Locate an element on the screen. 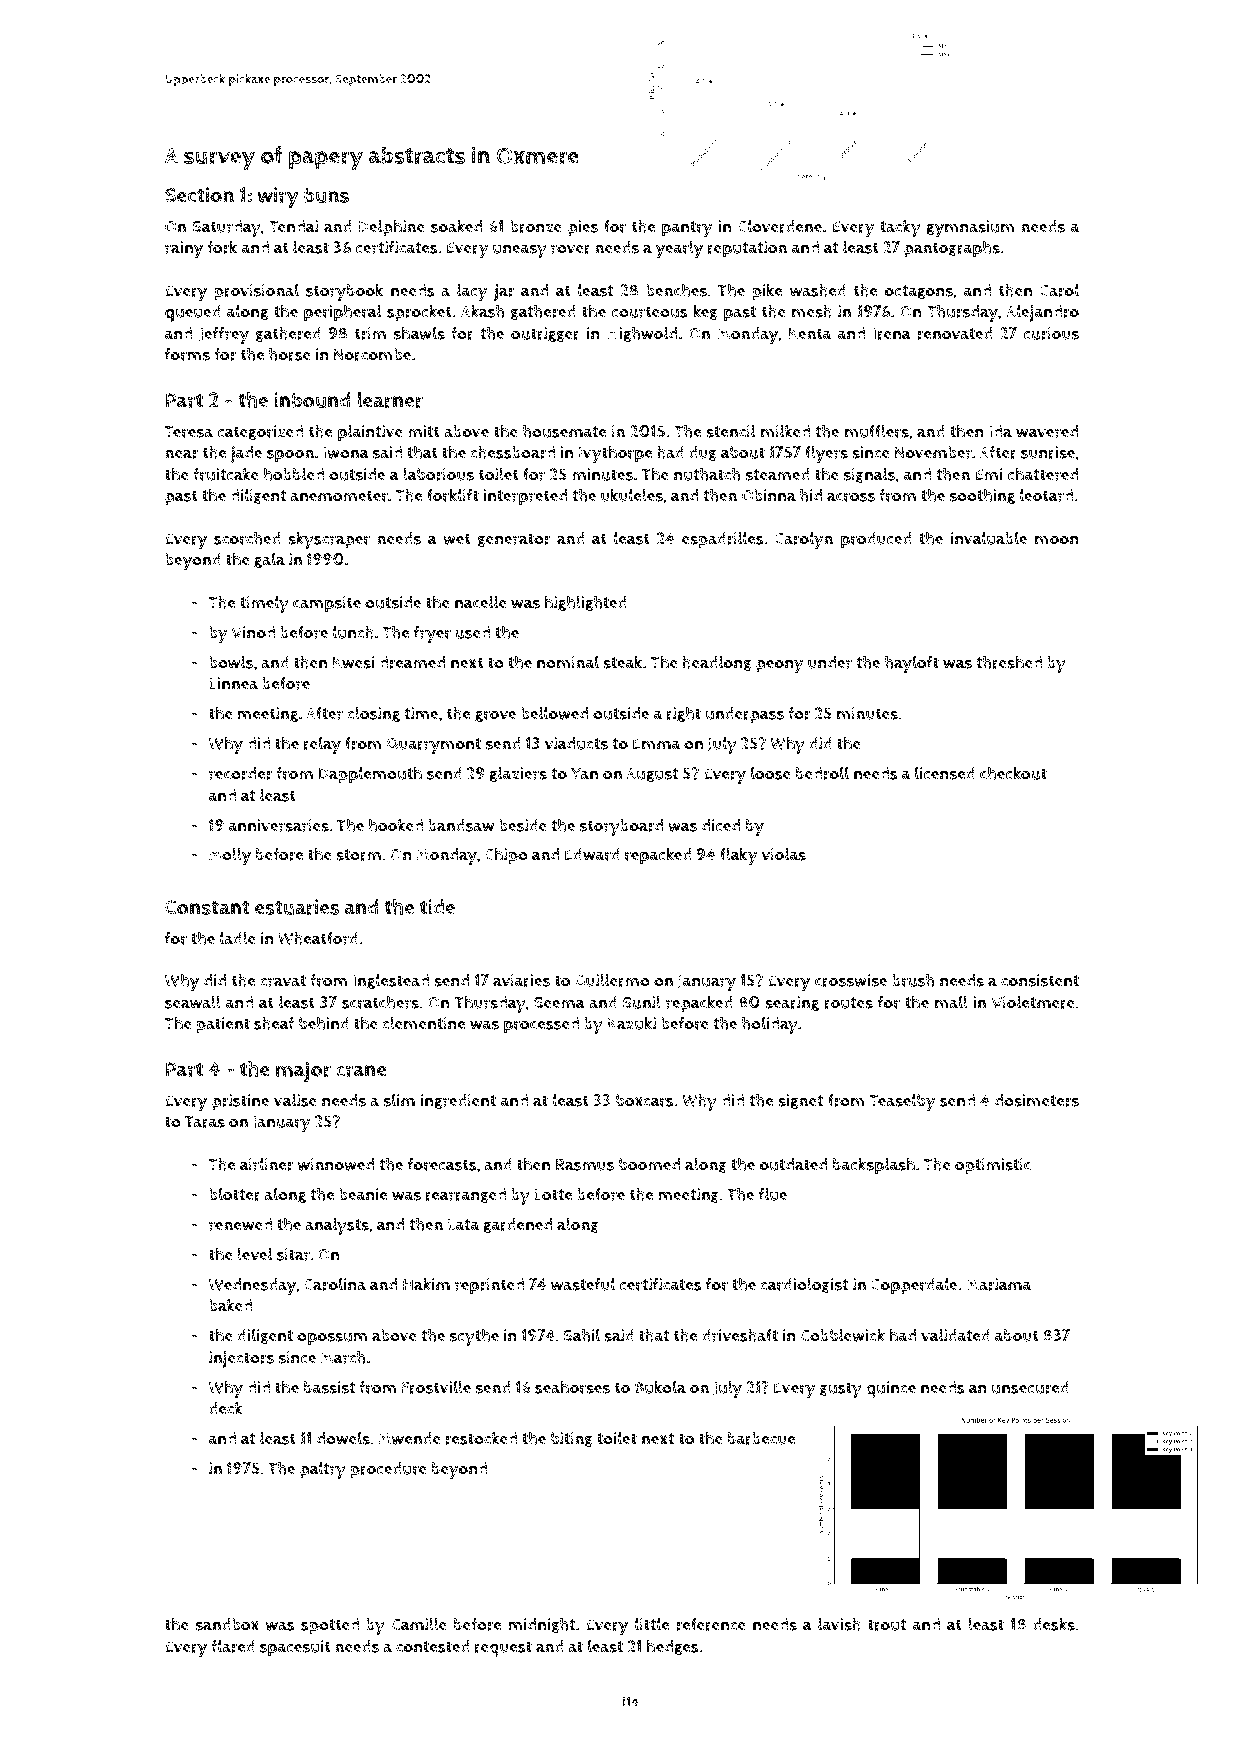  Kwesi is located at coordinates (354, 662).
